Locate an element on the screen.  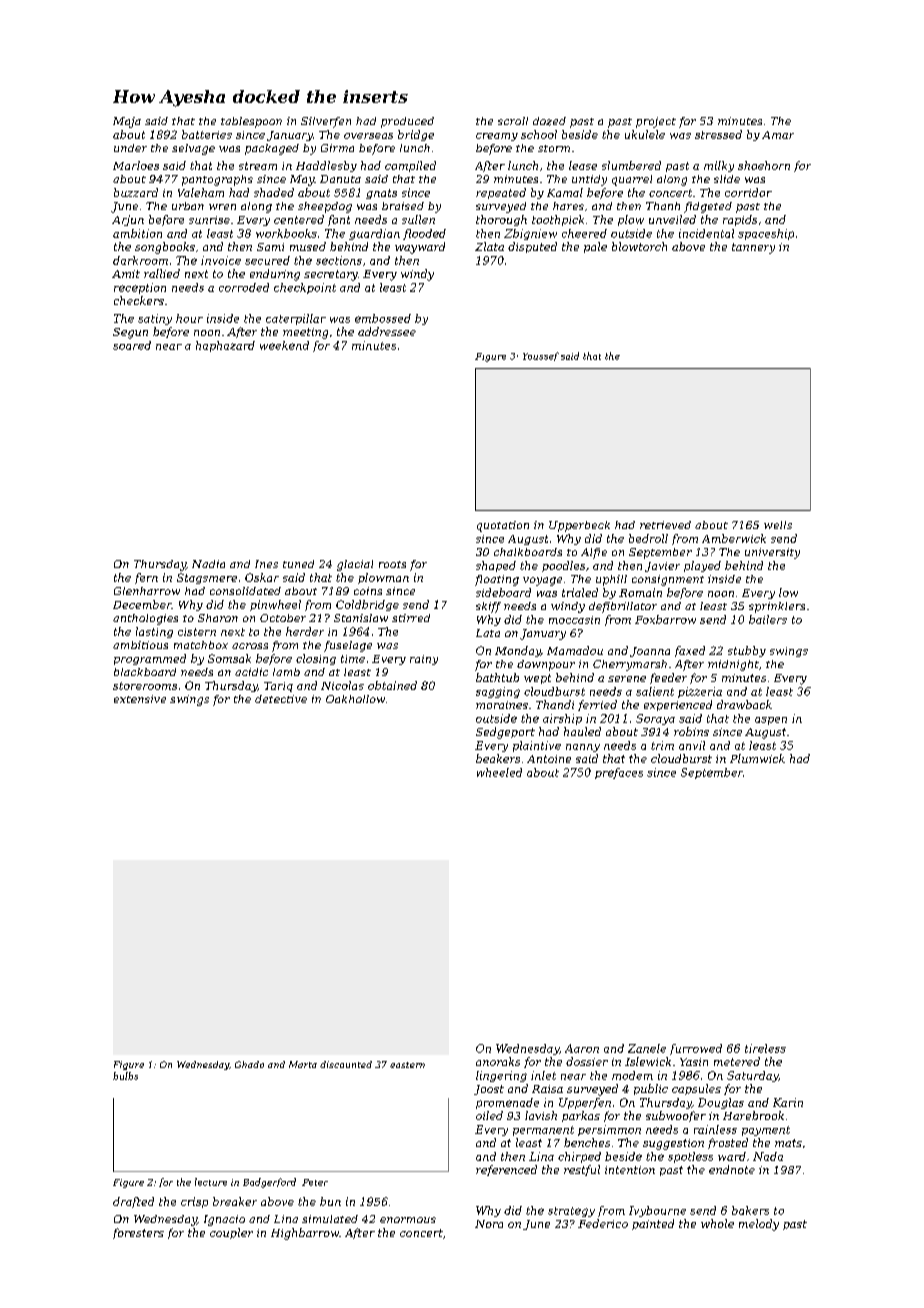
Maja is located at coordinates (127, 122).
